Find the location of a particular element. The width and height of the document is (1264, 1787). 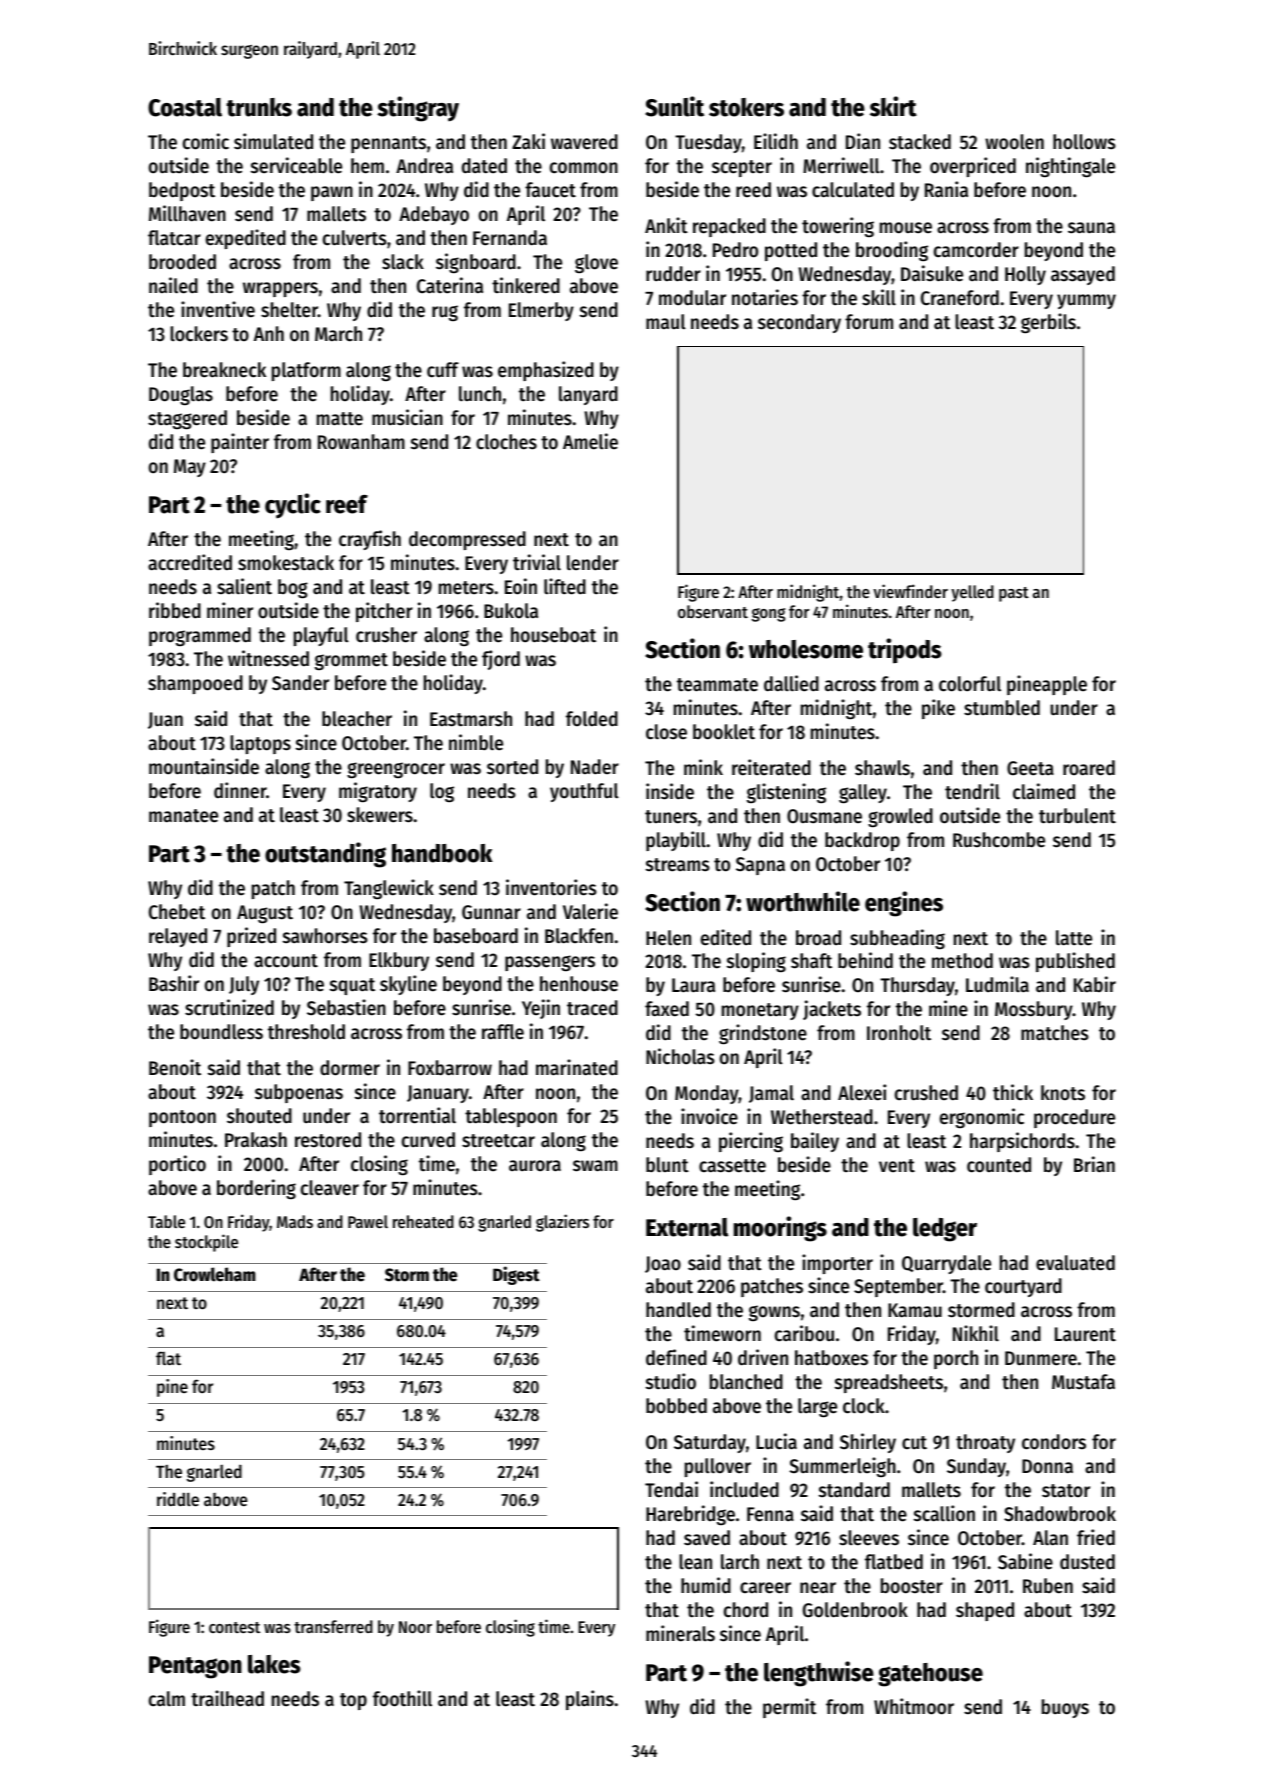

brooded is located at coordinates (182, 262).
